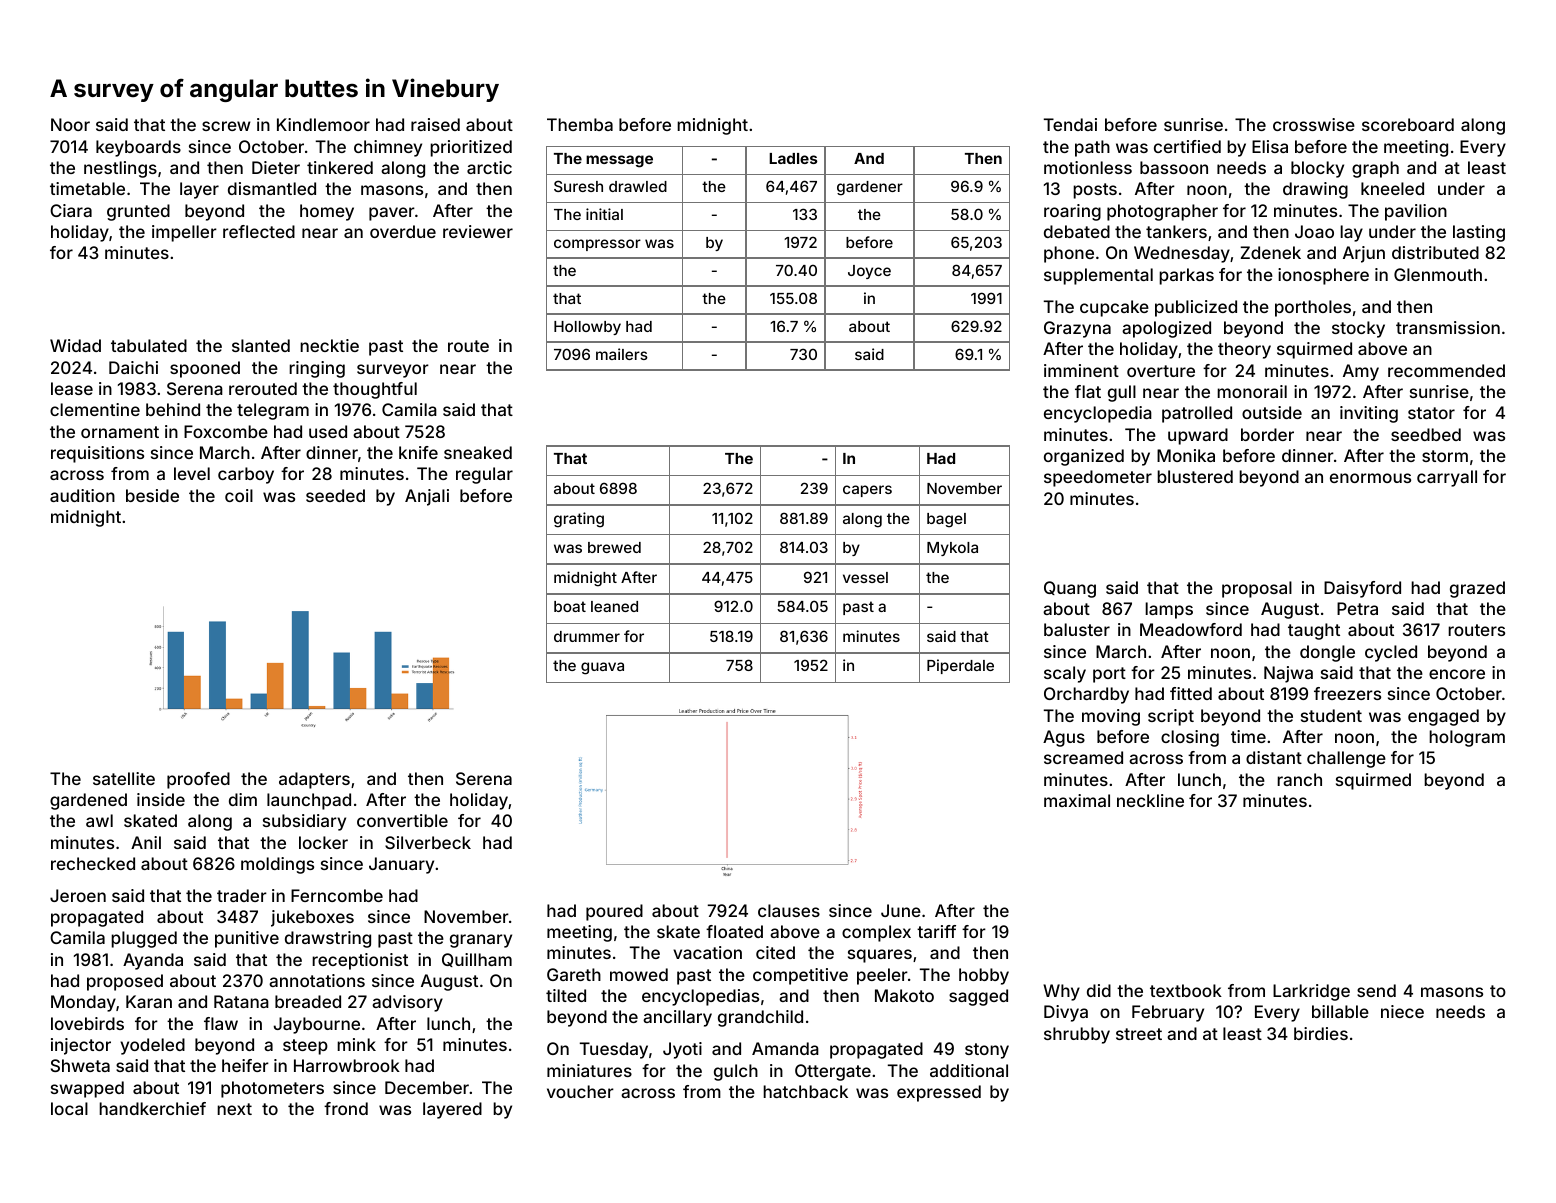 The width and height of the screenshot is (1556, 1203). What do you see at coordinates (337, 895) in the screenshot?
I see `Ferncombe` at bounding box center [337, 895].
